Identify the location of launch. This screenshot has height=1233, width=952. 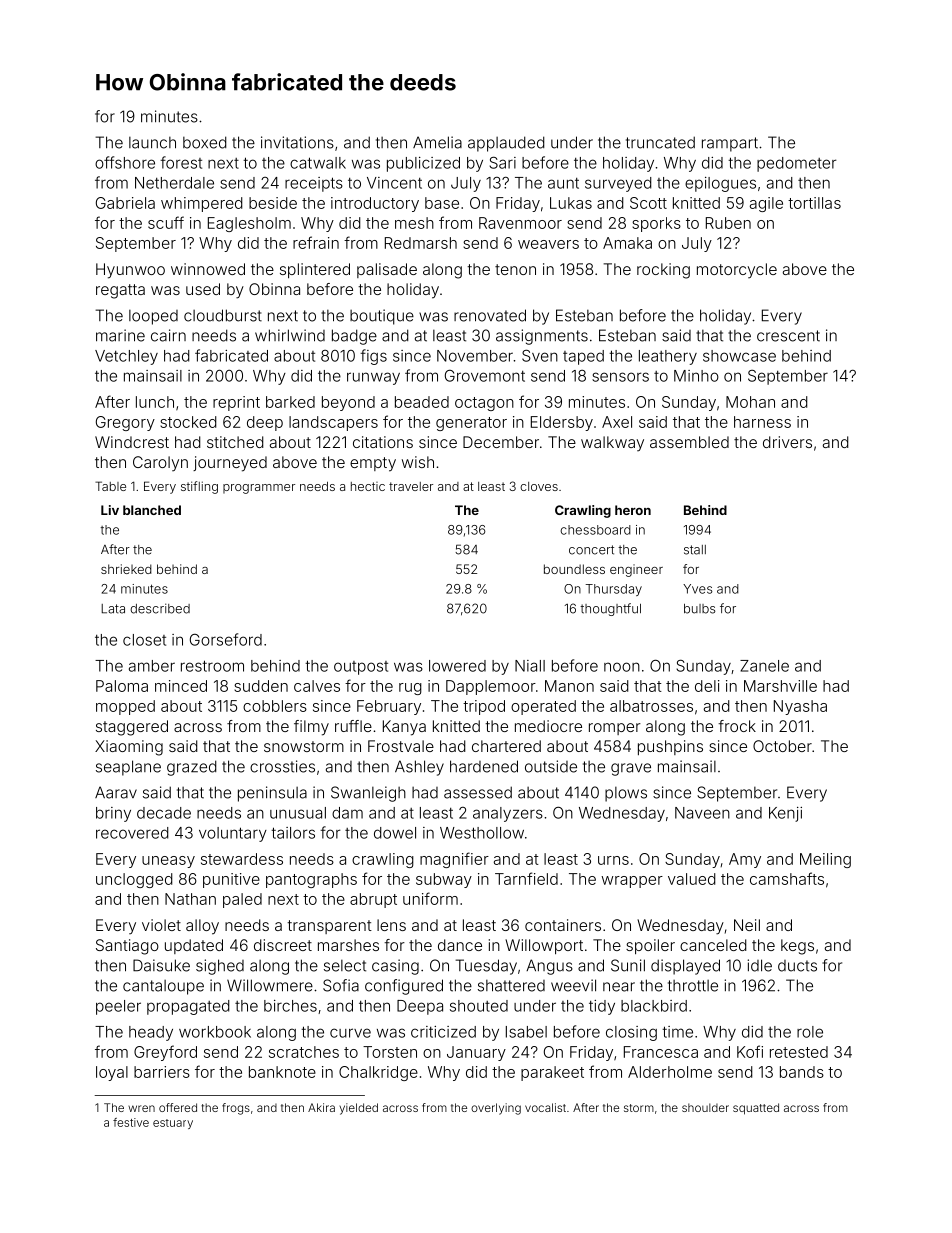
(152, 143).
